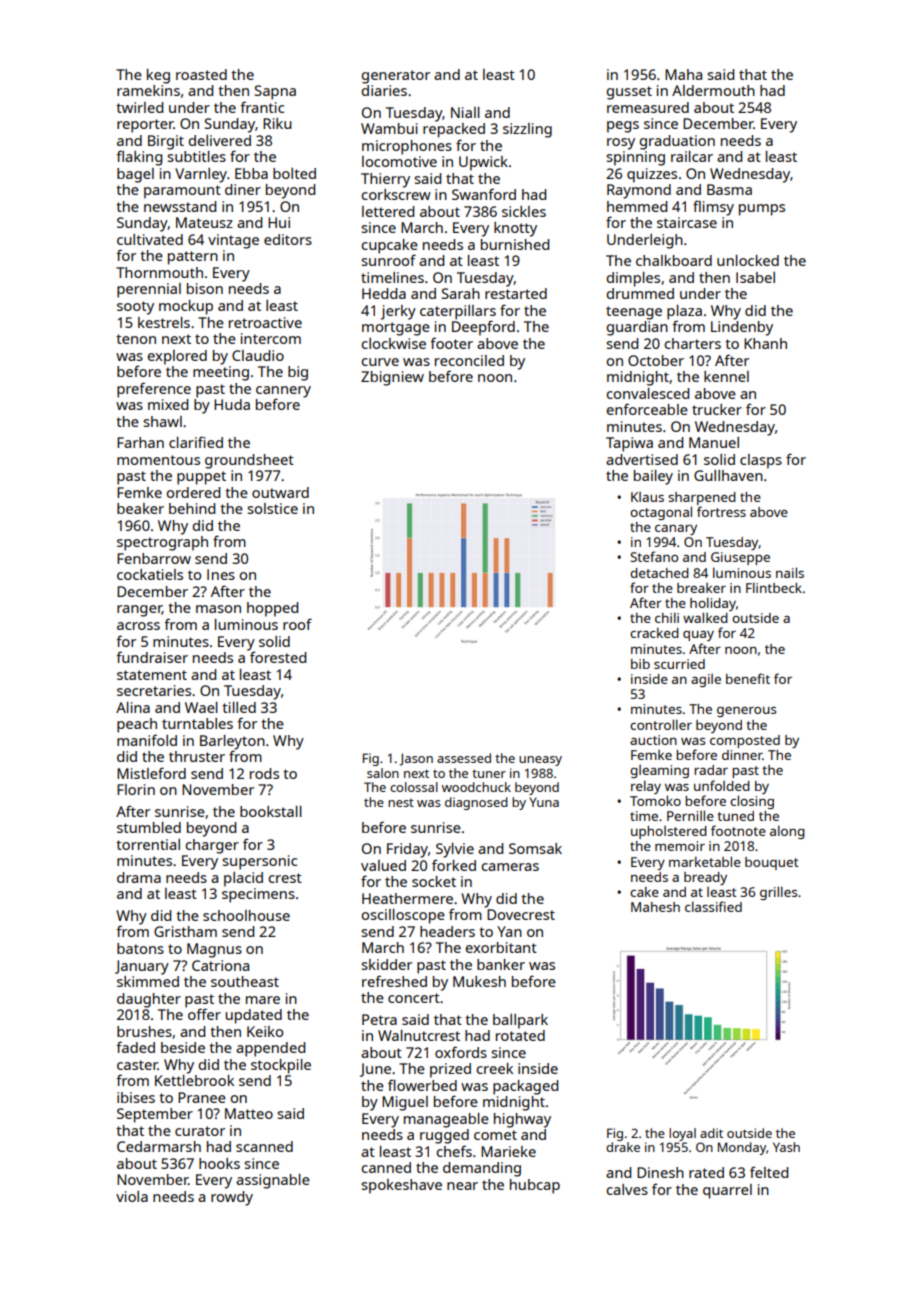  I want to click on Varnley, so click(201, 175).
